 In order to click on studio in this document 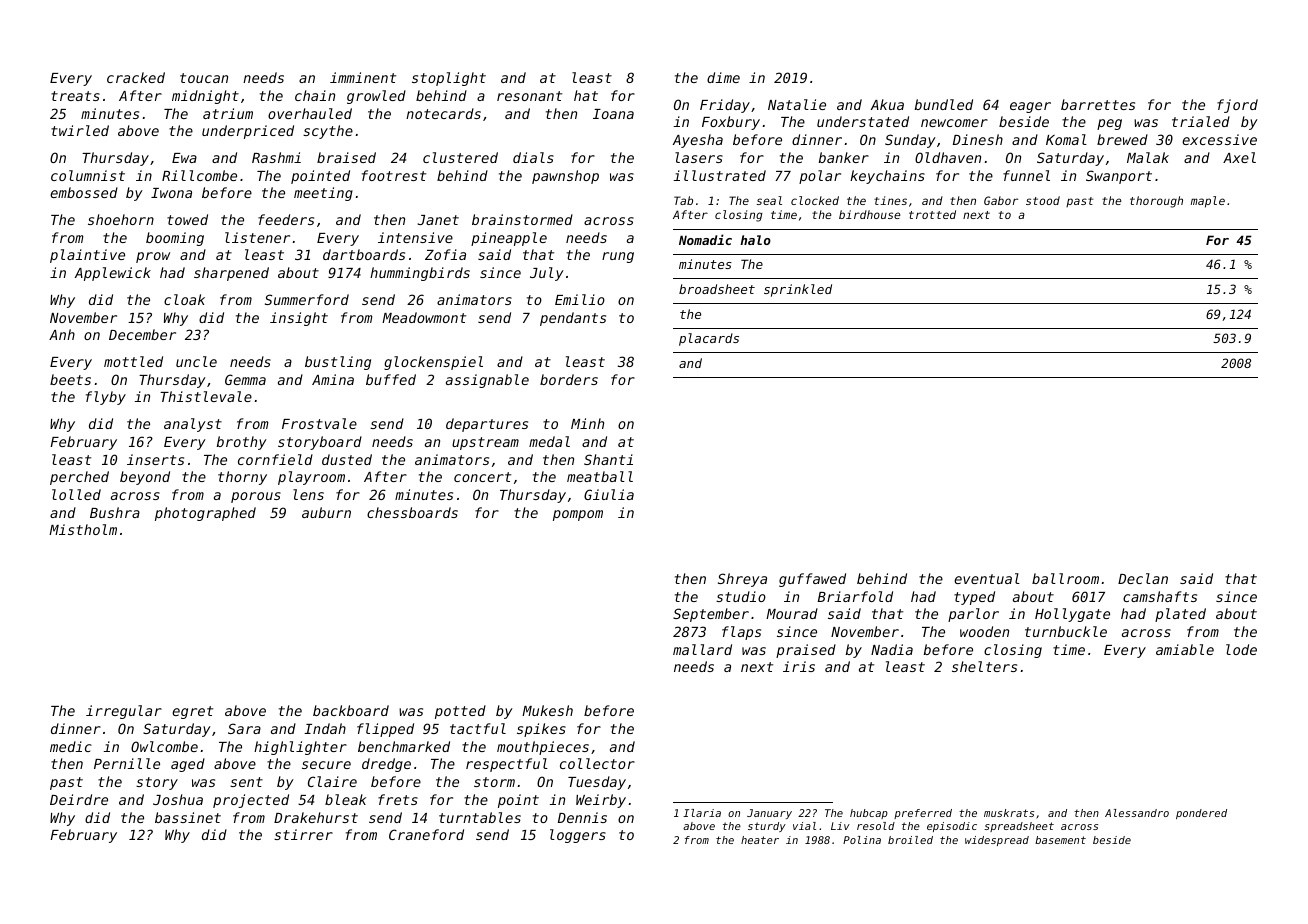, I will do `click(741, 596)`.
